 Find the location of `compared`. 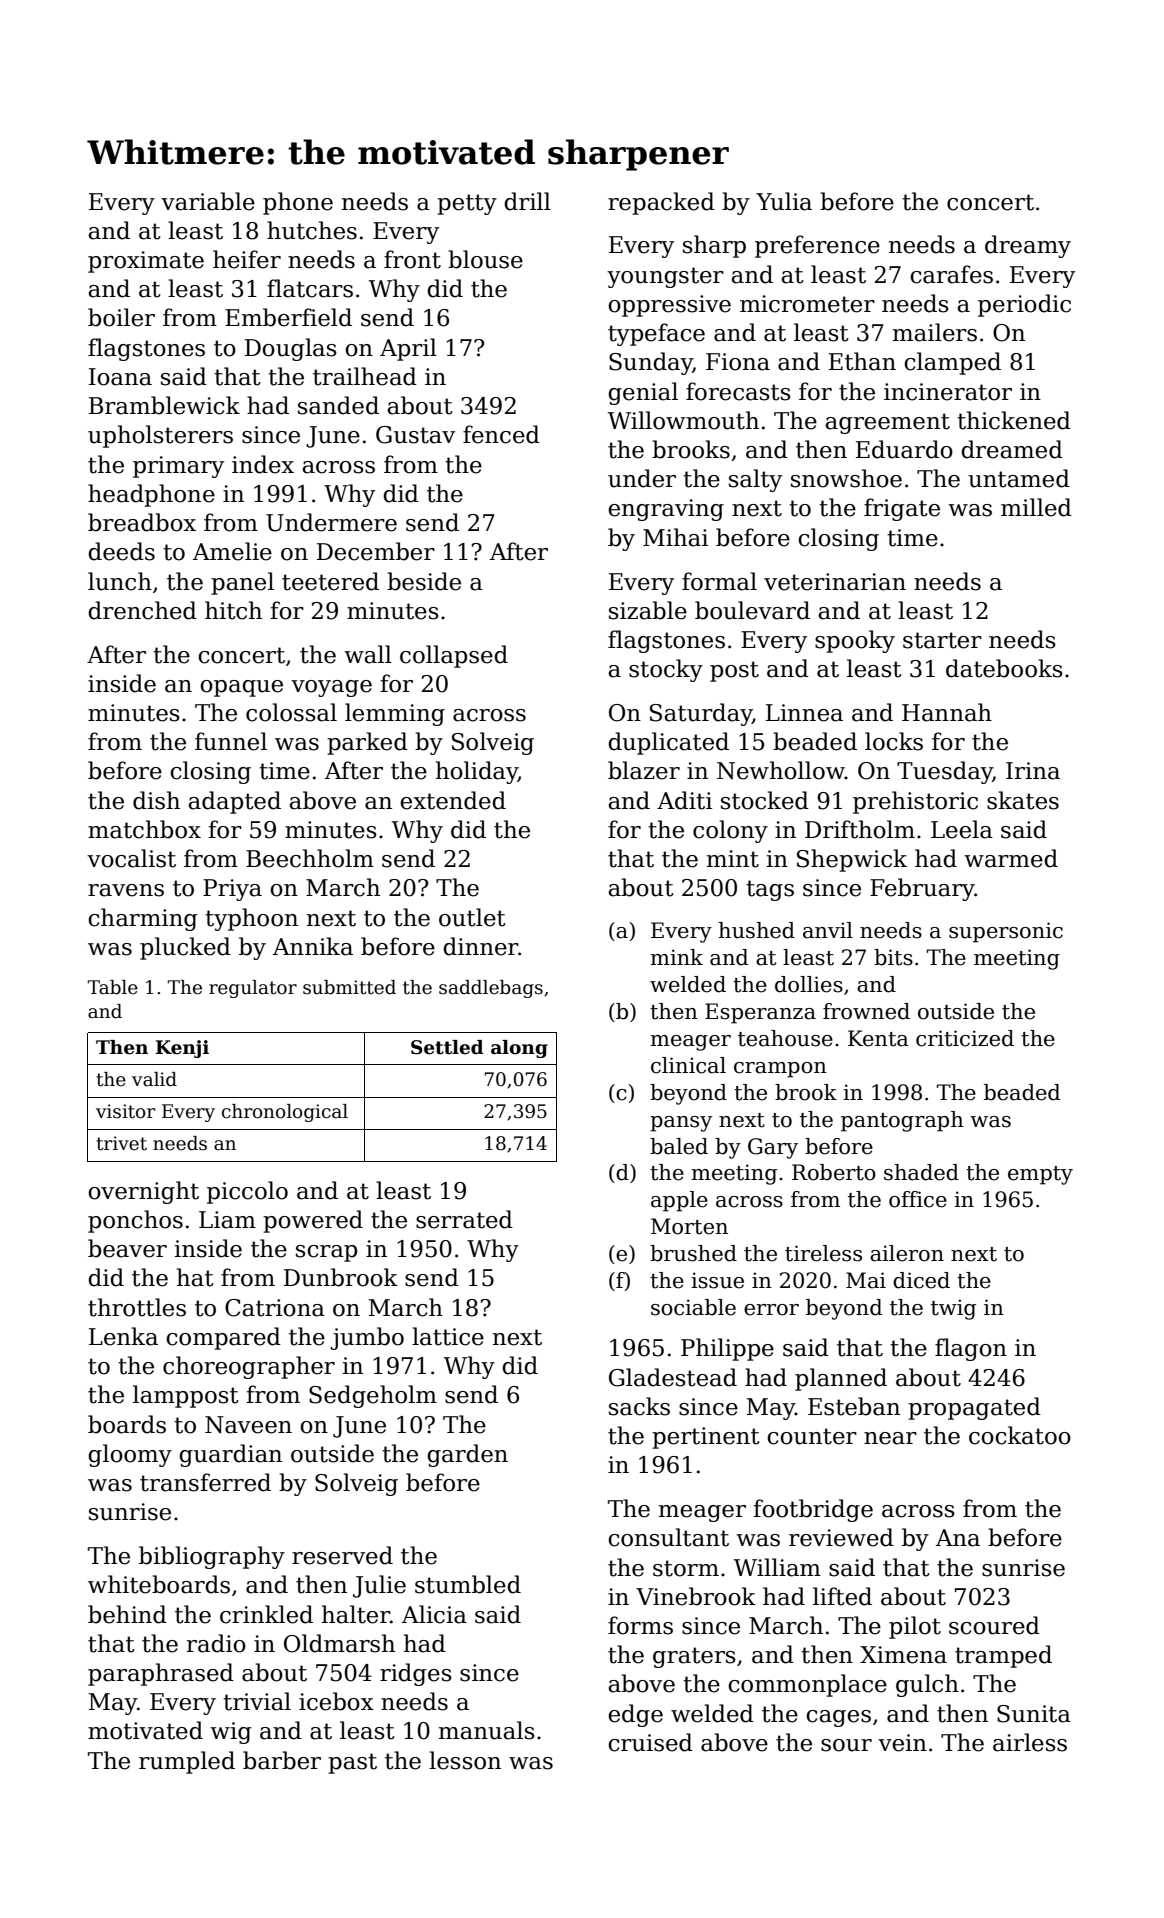

compared is located at coordinates (223, 1338).
